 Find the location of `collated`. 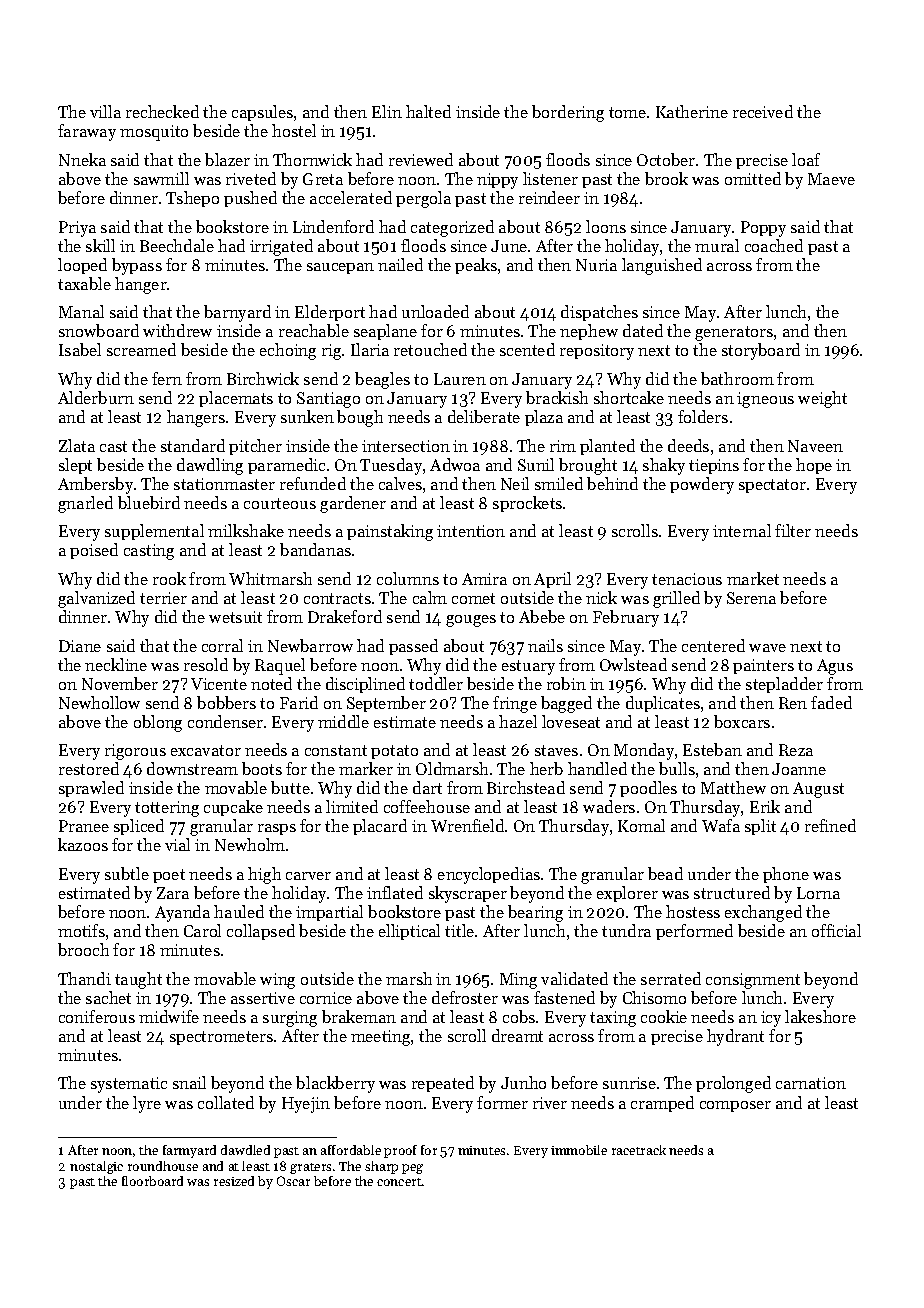

collated is located at coordinates (226, 1102).
